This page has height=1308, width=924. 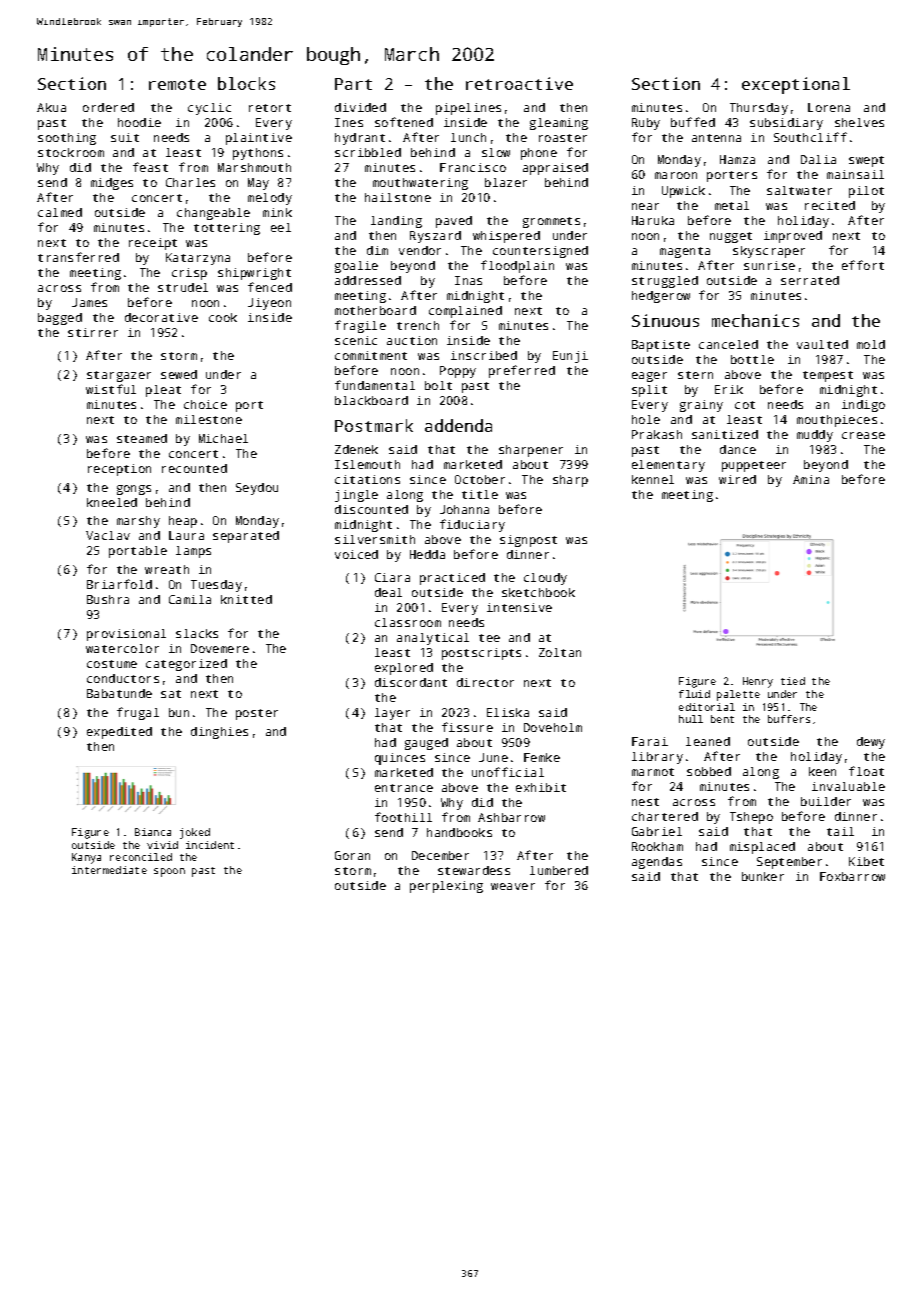 What do you see at coordinates (758, 682) in the page?
I see `Henry` at bounding box center [758, 682].
